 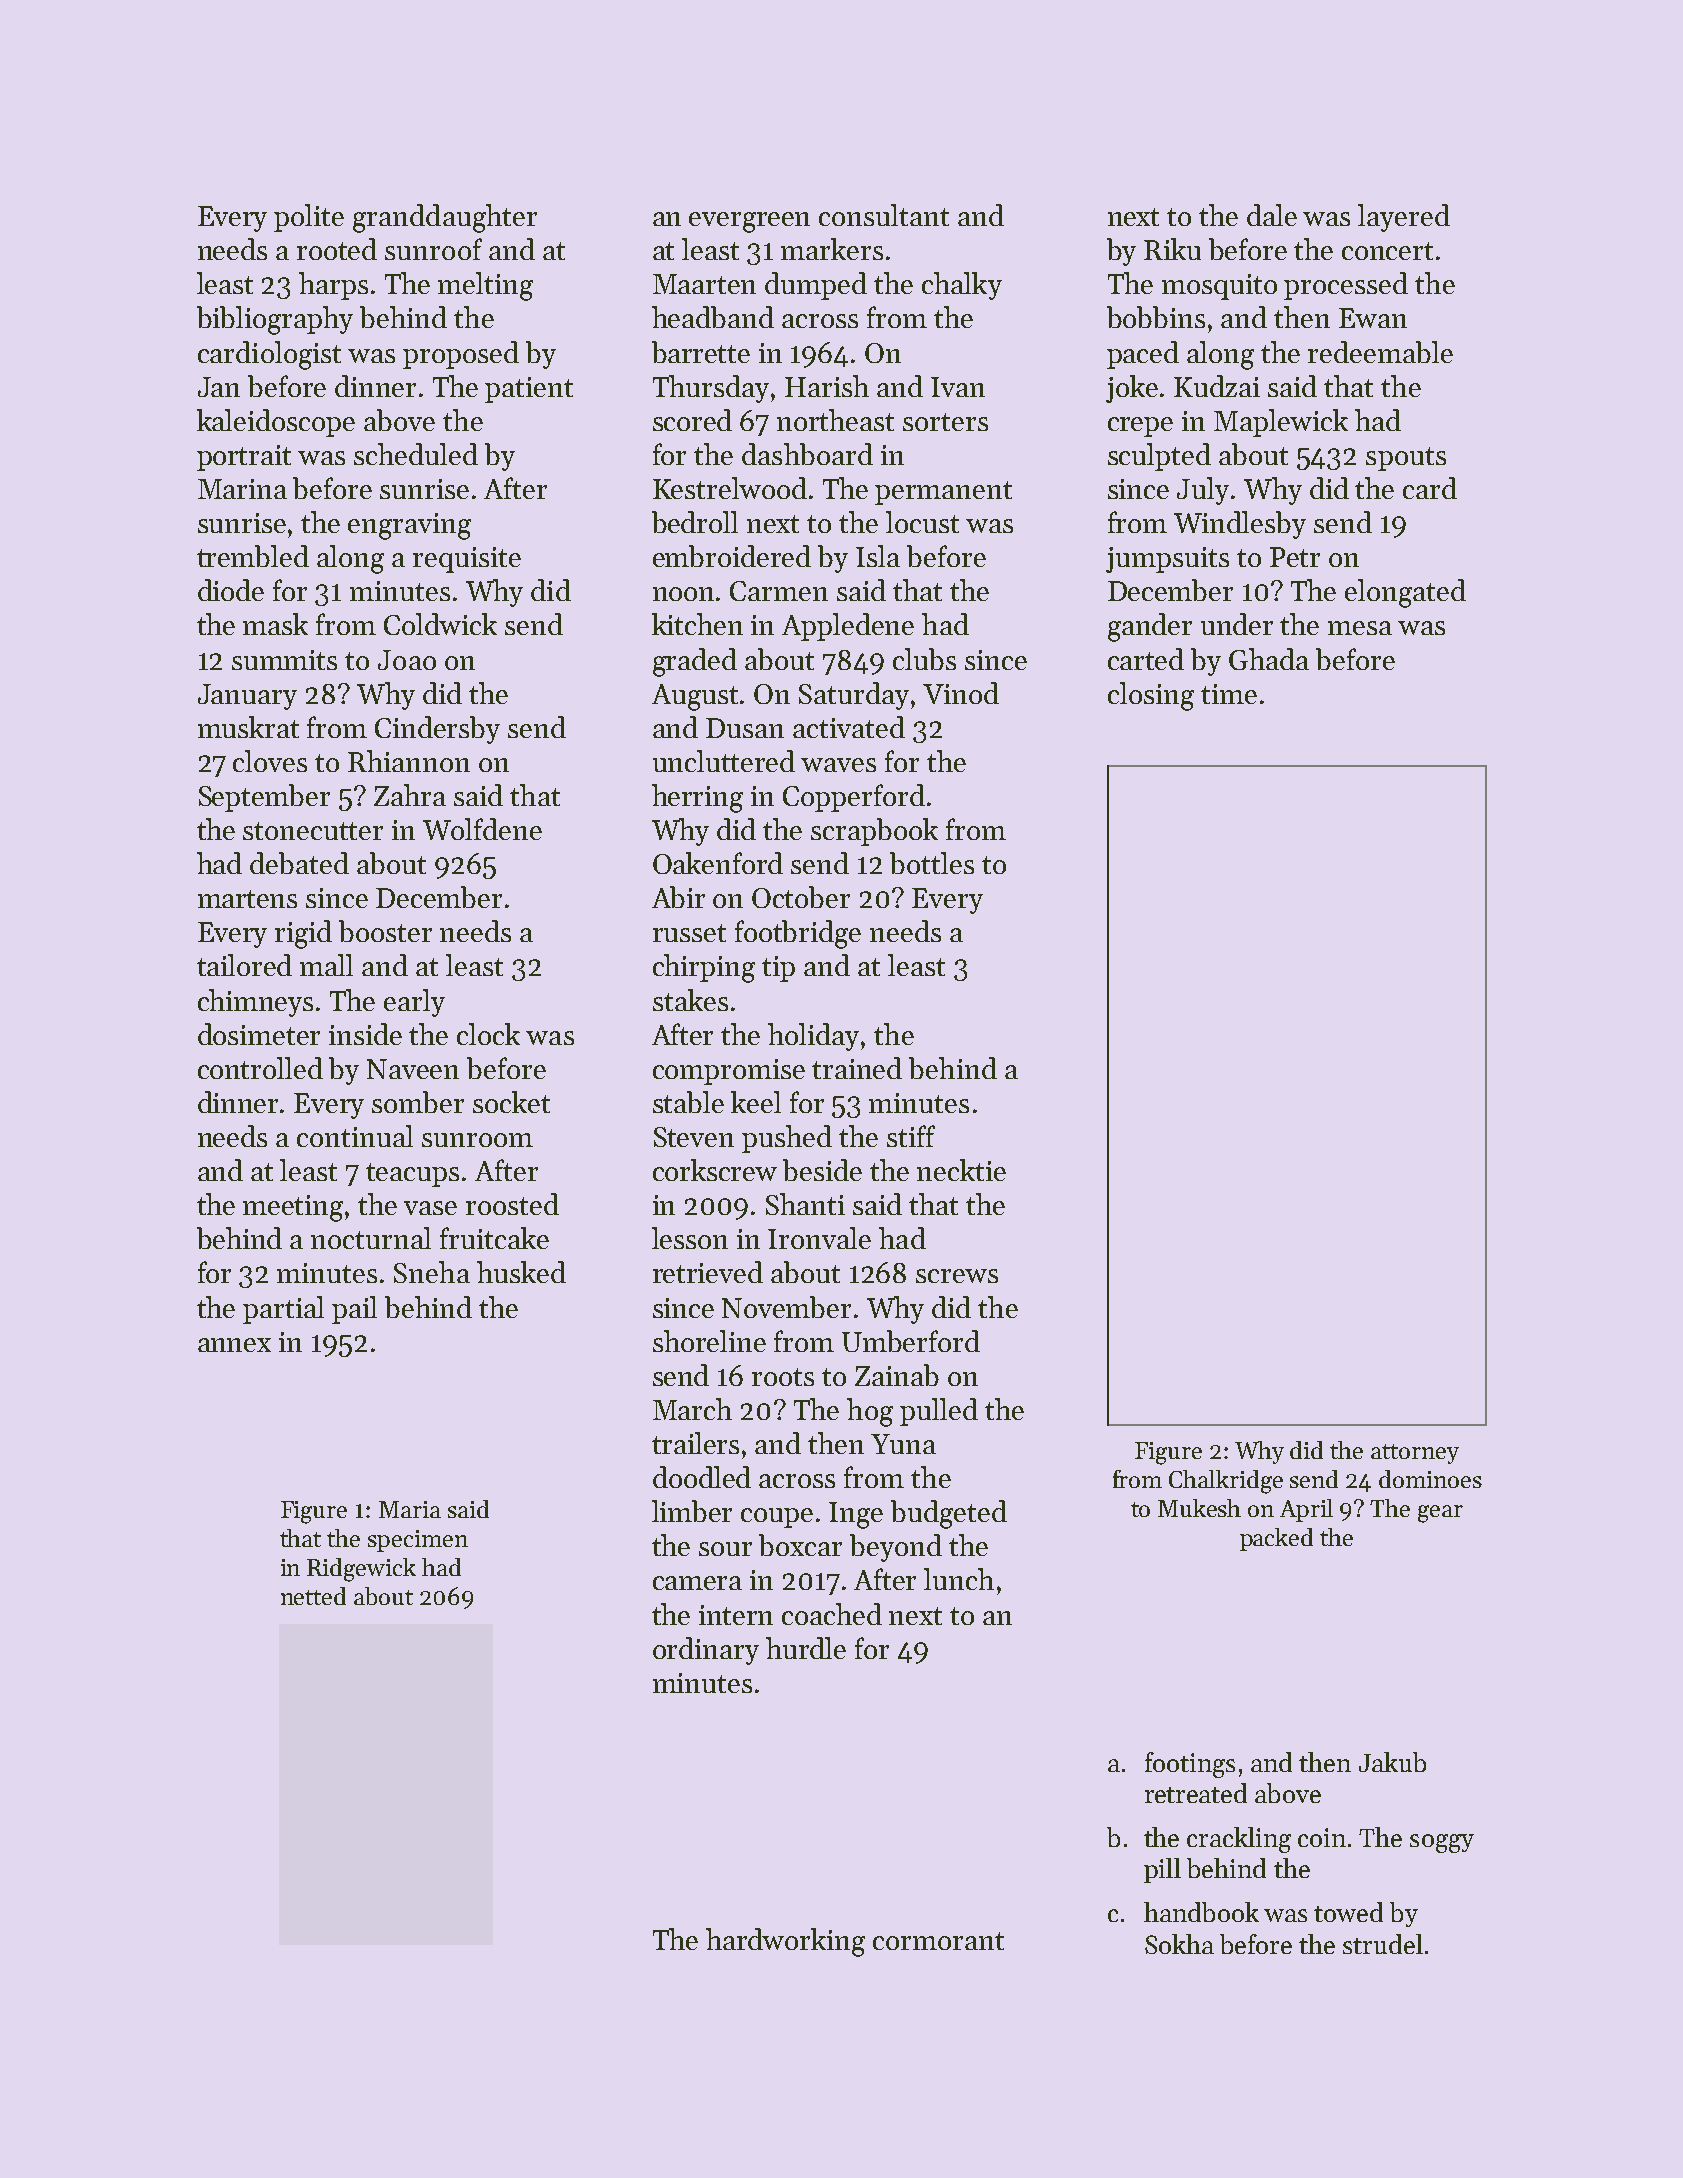 What do you see at coordinates (1272, 215) in the screenshot?
I see `dale` at bounding box center [1272, 215].
